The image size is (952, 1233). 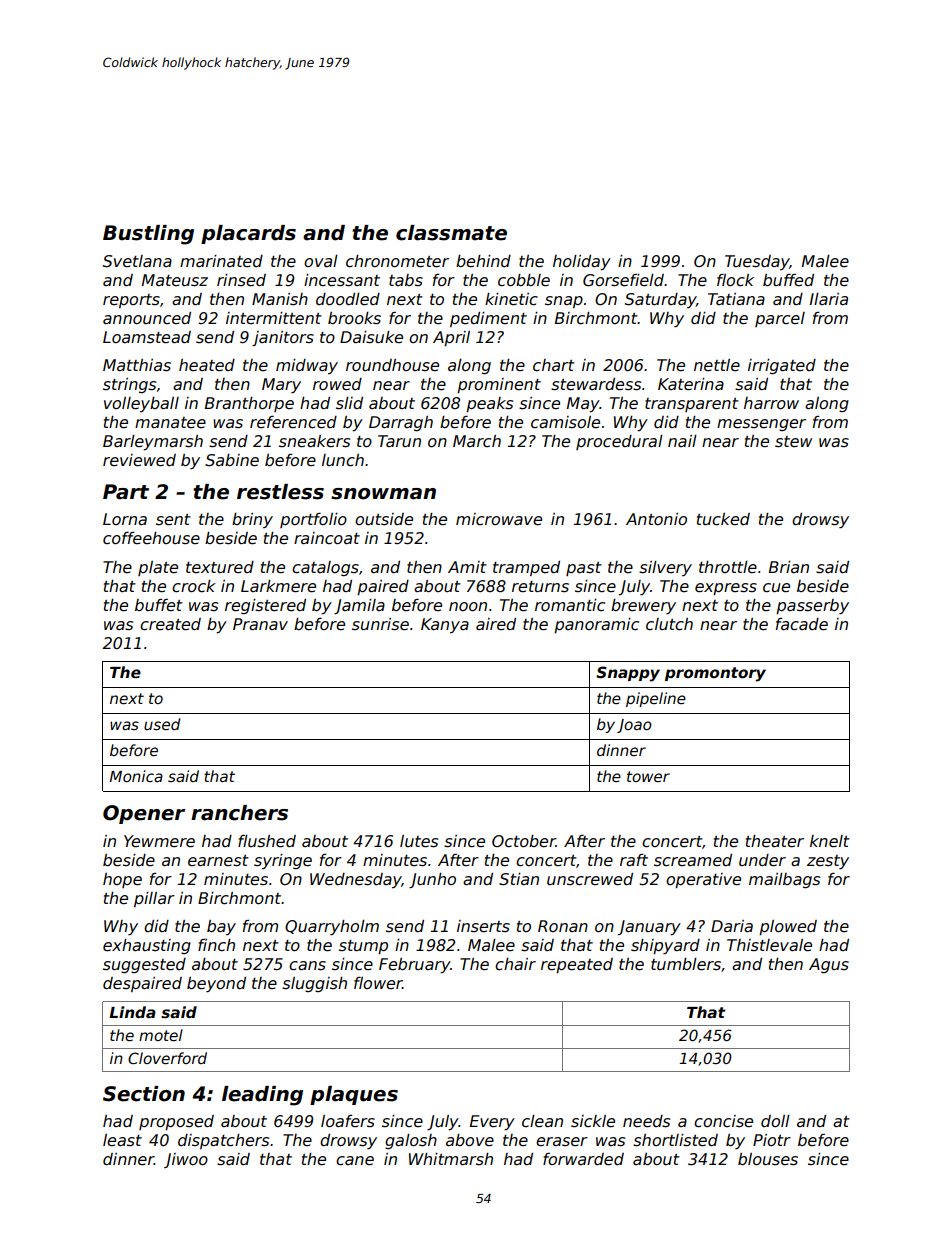 I want to click on Tuesday, so click(x=757, y=262).
